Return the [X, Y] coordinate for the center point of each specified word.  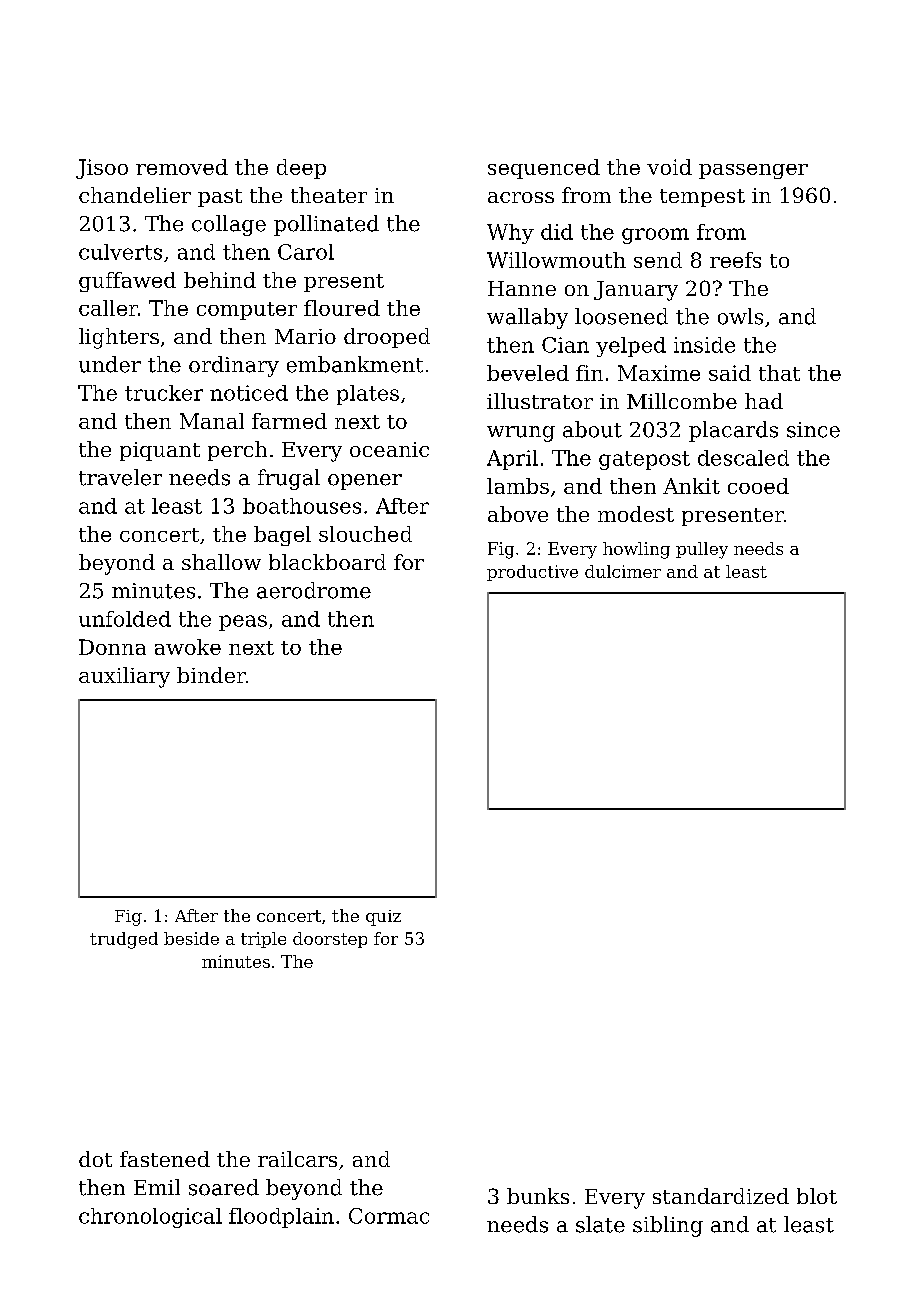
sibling [668, 1226]
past [220, 198]
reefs [735, 260]
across [521, 197]
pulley [702, 550]
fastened [165, 1159]
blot [817, 1196]
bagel [282, 536]
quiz [383, 918]
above [518, 514]
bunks [538, 1196]
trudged [124, 940]
